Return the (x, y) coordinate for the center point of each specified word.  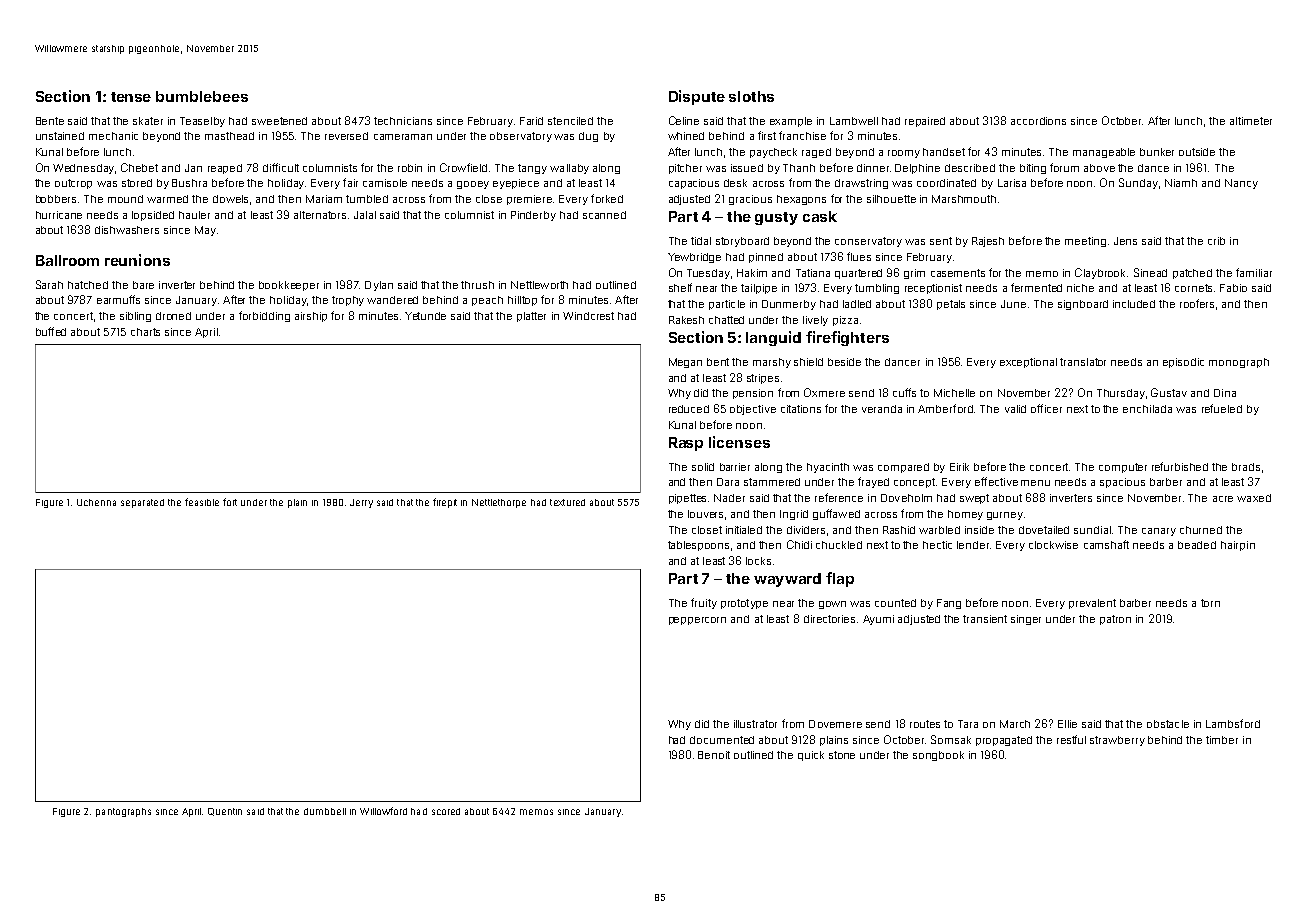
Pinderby (533, 216)
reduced (689, 409)
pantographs (123, 812)
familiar (1254, 272)
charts (145, 332)
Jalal (365, 215)
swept (974, 499)
